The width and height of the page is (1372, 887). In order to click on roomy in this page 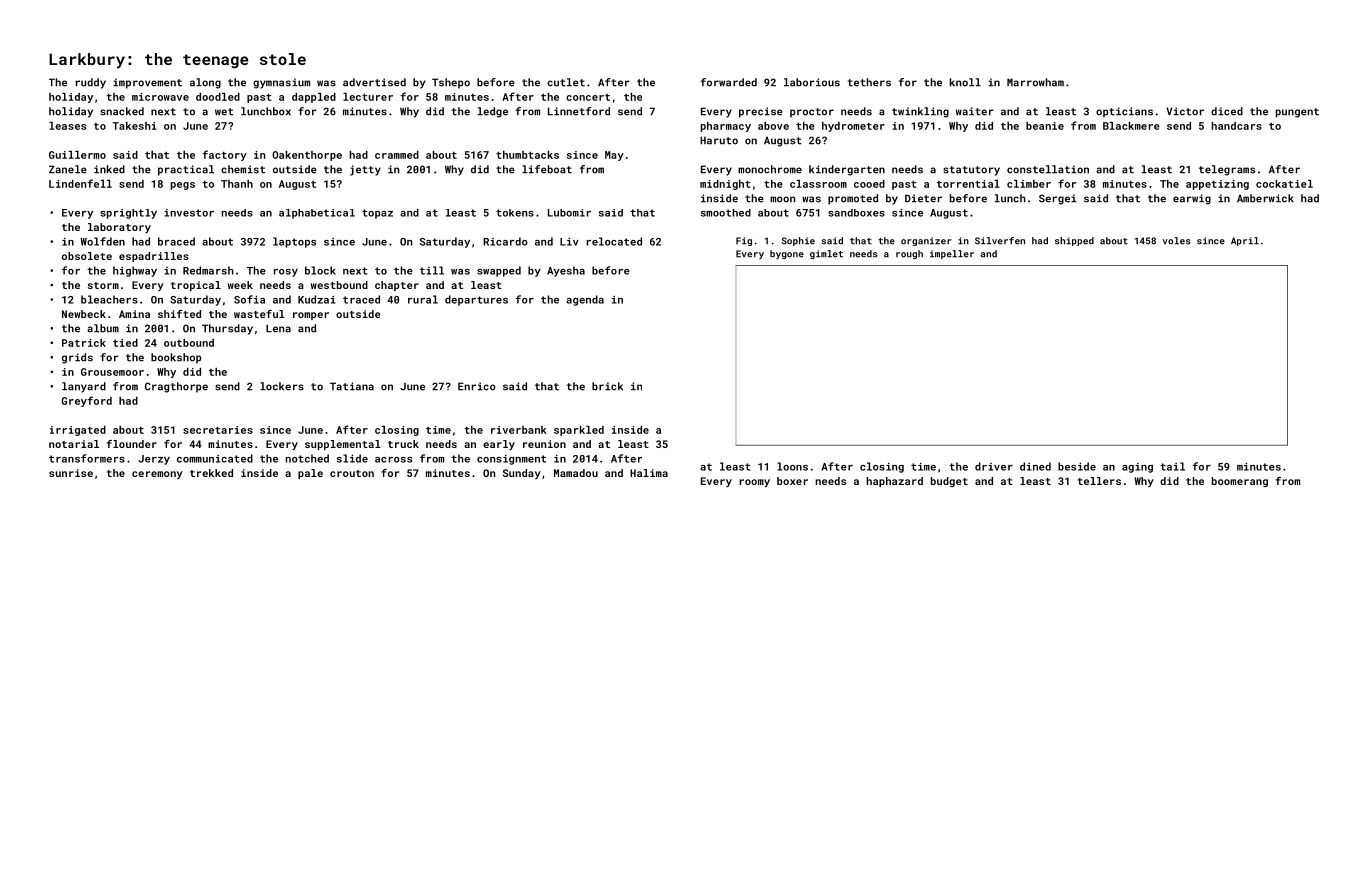, I will do `click(755, 483)`.
